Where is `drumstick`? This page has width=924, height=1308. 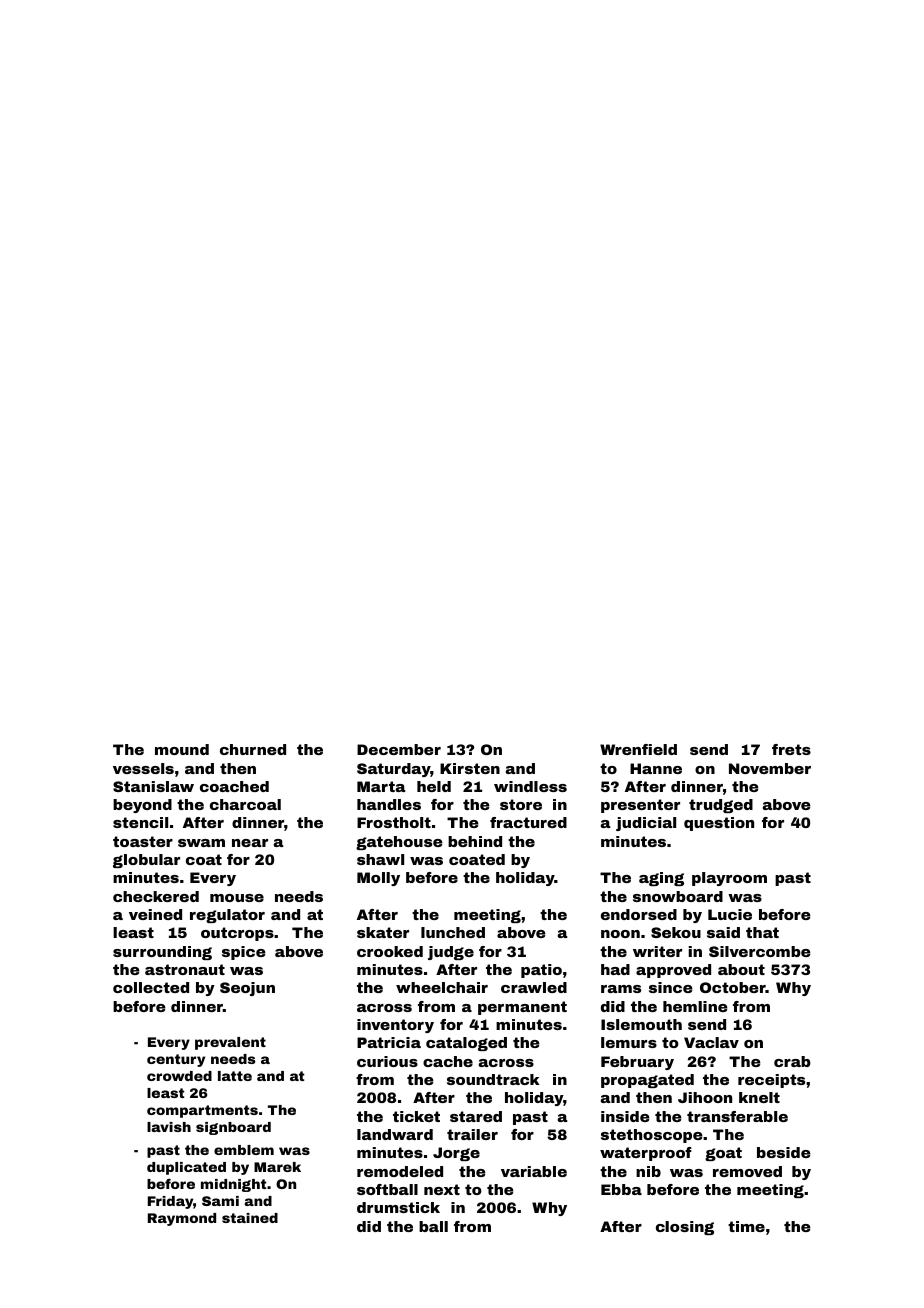
drumstick is located at coordinates (398, 1207).
